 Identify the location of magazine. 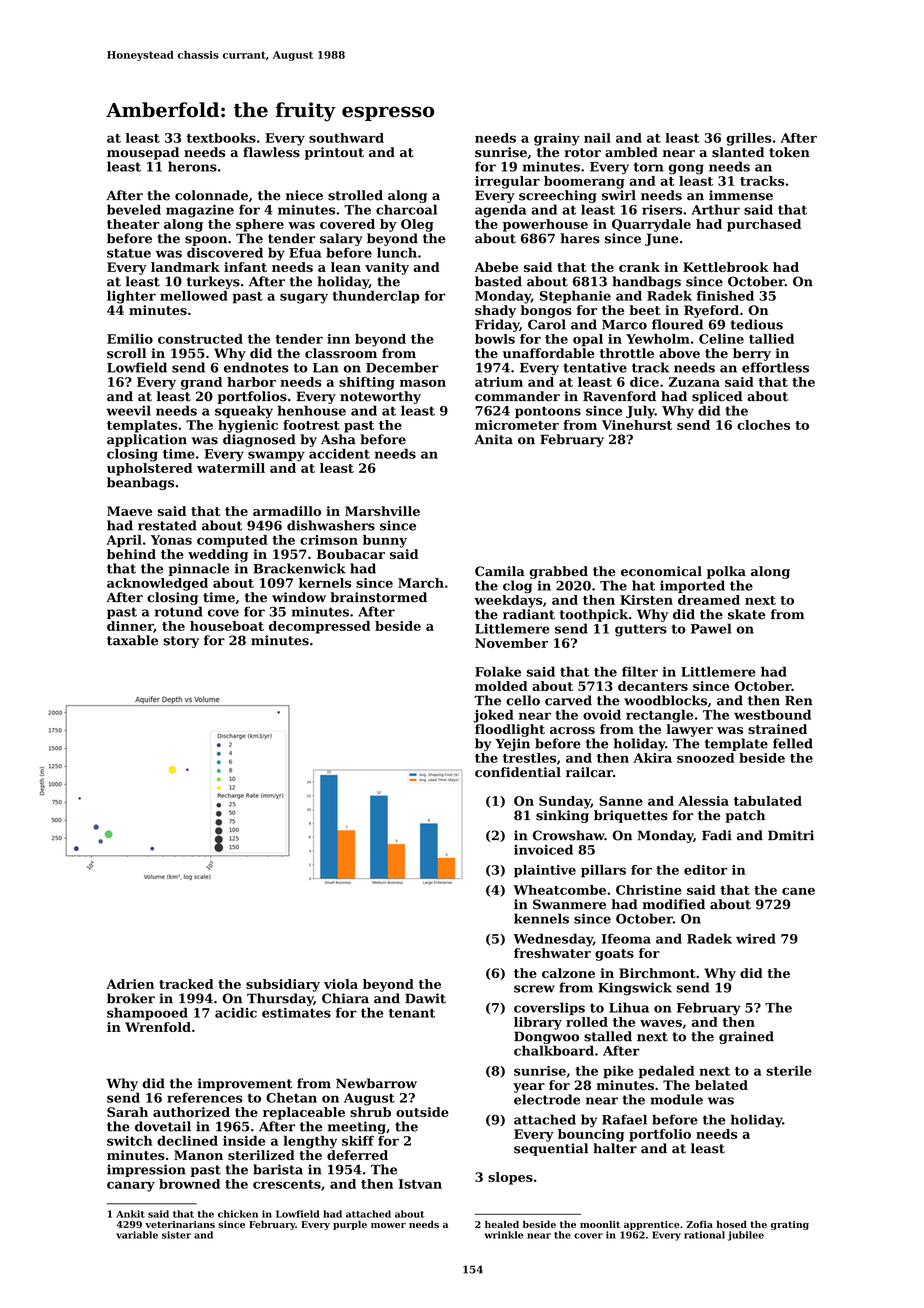
(200, 211).
